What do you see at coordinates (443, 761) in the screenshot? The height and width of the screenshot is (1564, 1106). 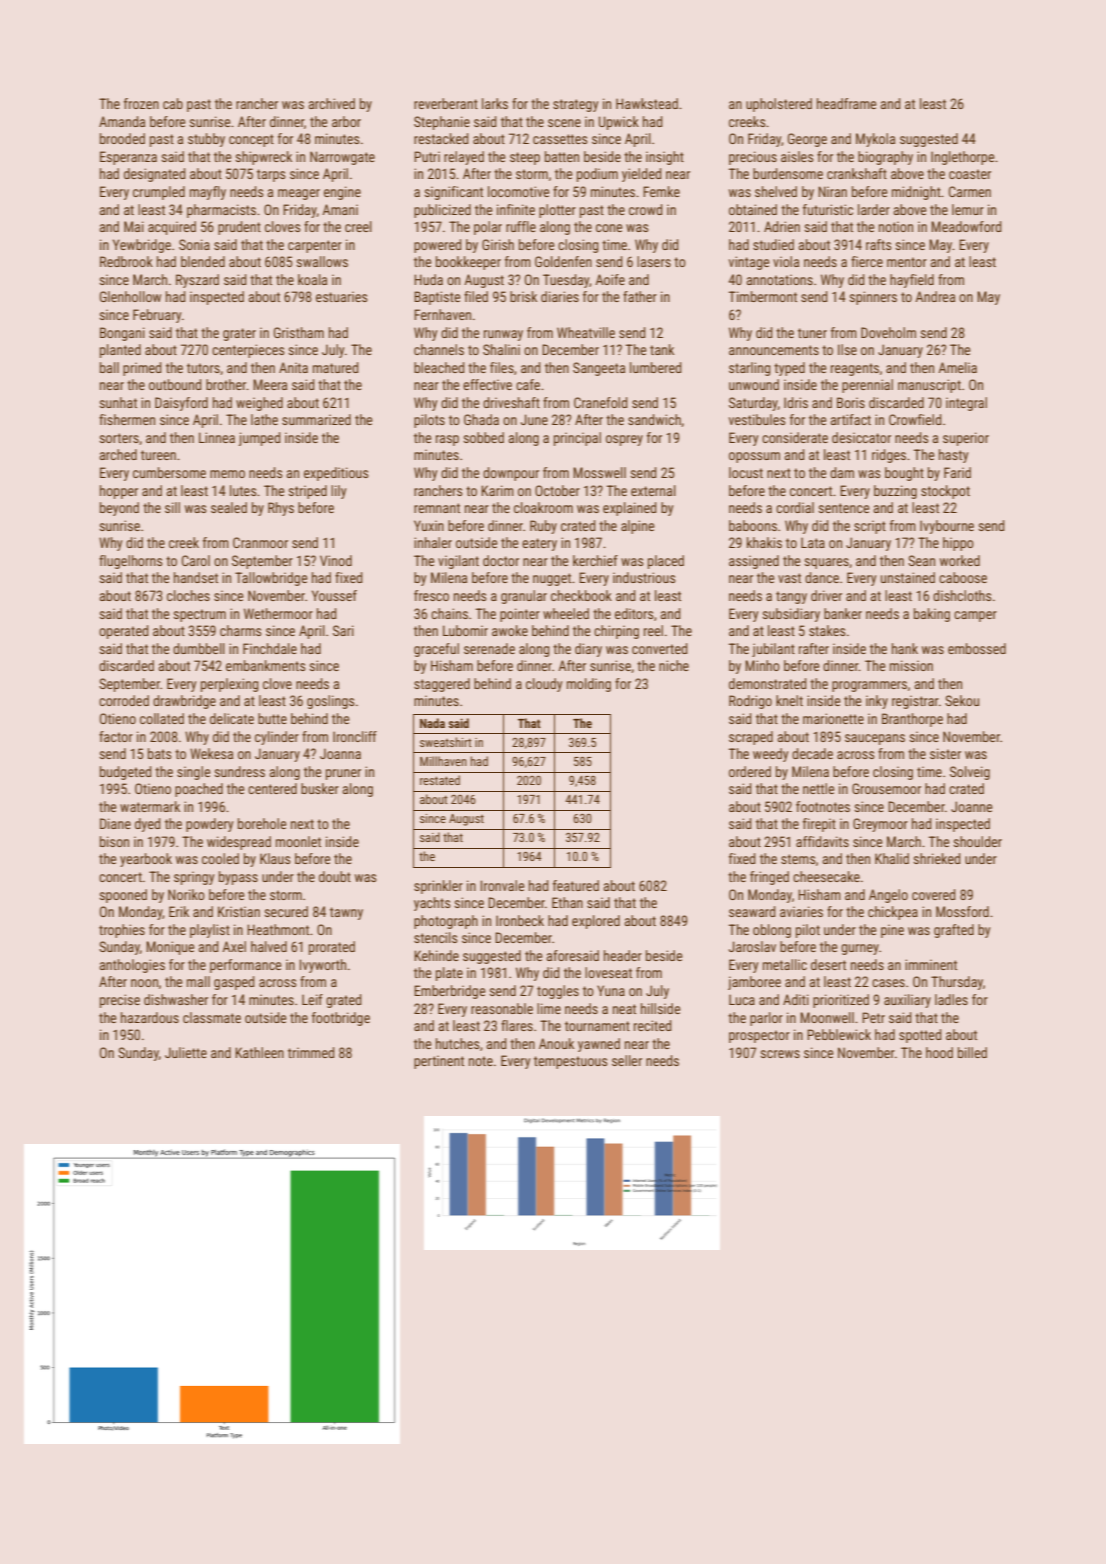 I see `Millhaven` at bounding box center [443, 761].
